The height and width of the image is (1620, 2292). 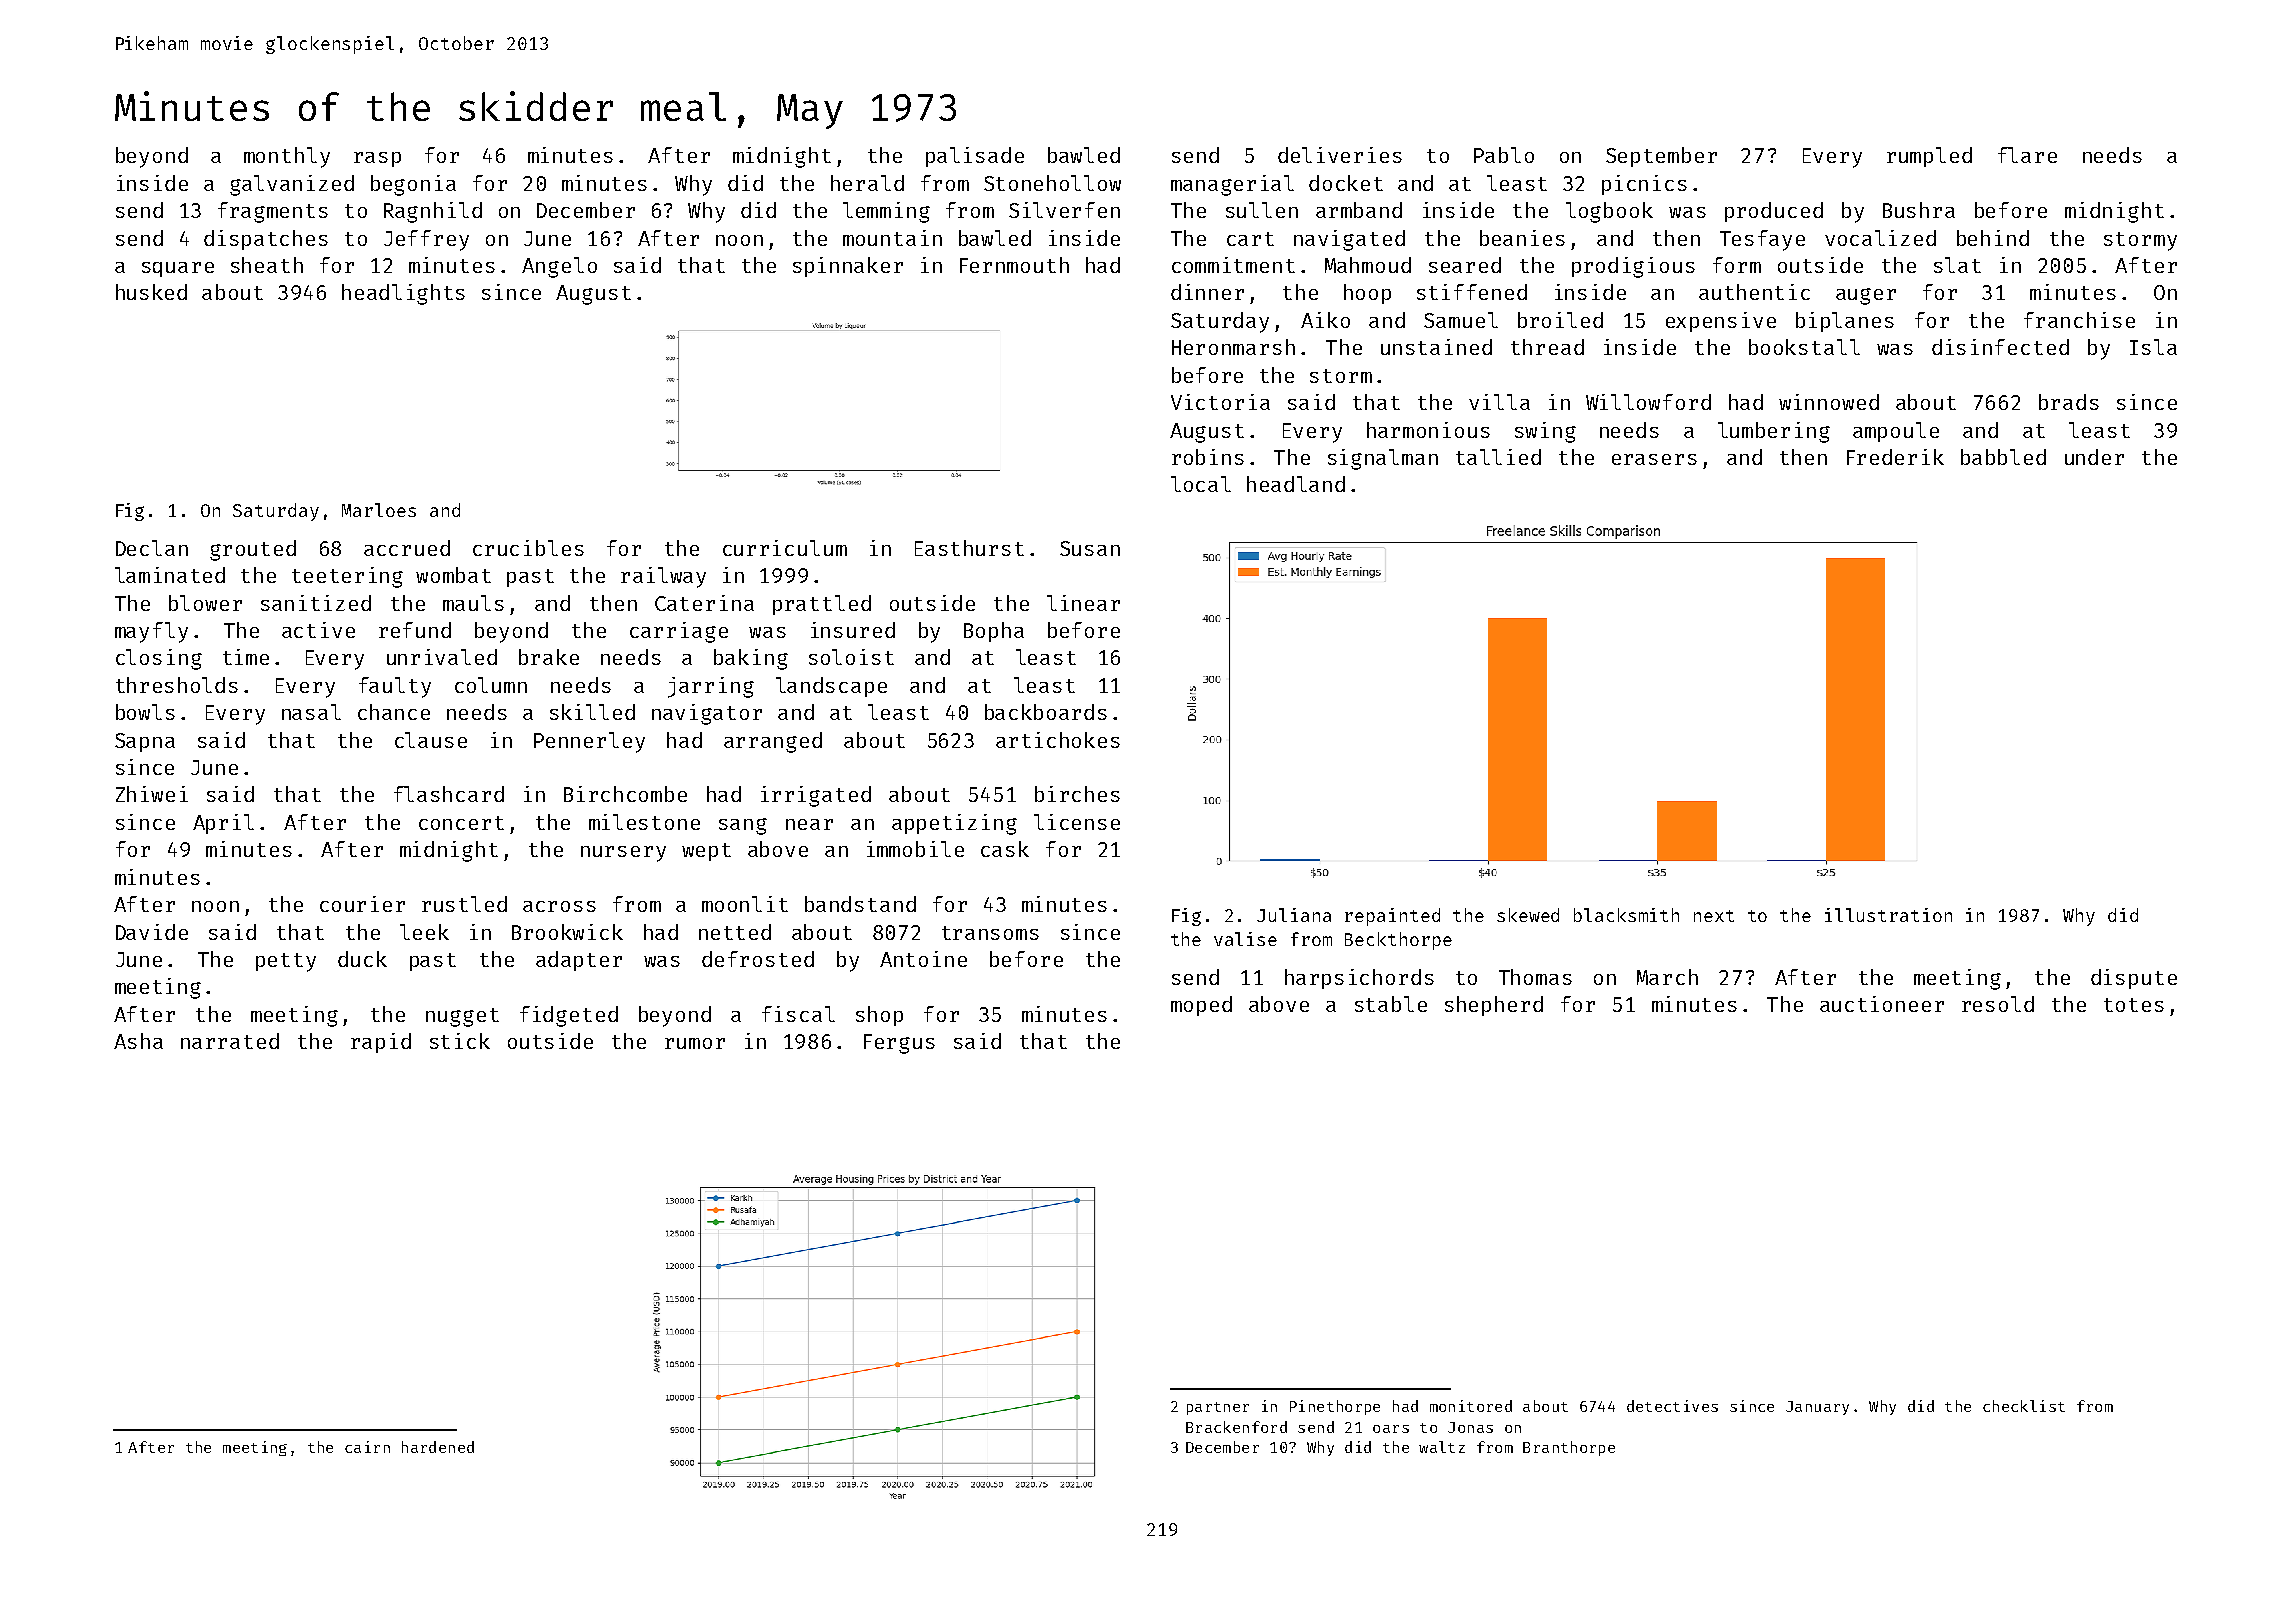 What do you see at coordinates (367, 1447) in the image?
I see `cairn` at bounding box center [367, 1447].
